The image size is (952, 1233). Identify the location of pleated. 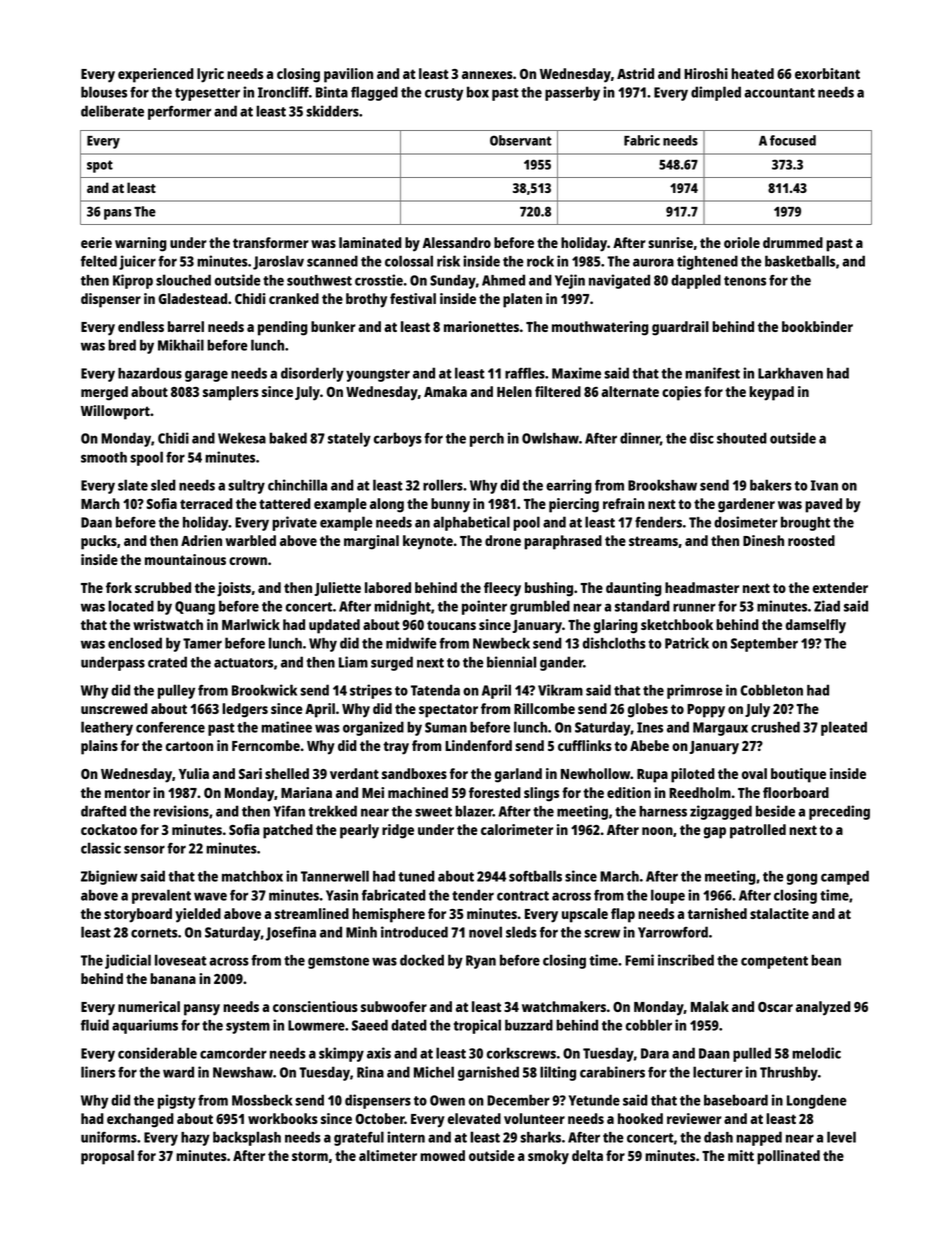
(844, 728).
